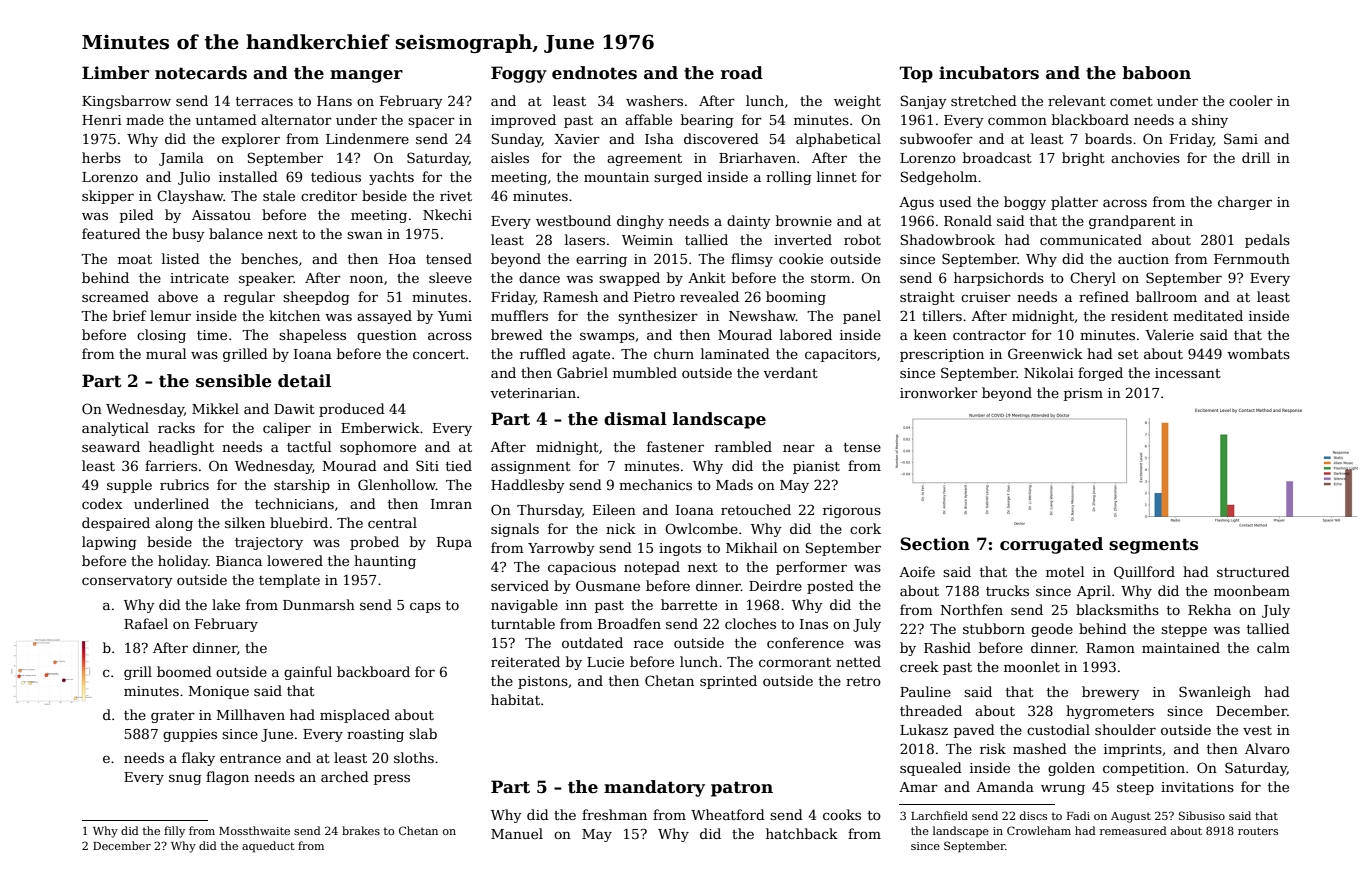 The image size is (1372, 887). What do you see at coordinates (201, 73) in the document?
I see `notecards` at bounding box center [201, 73].
